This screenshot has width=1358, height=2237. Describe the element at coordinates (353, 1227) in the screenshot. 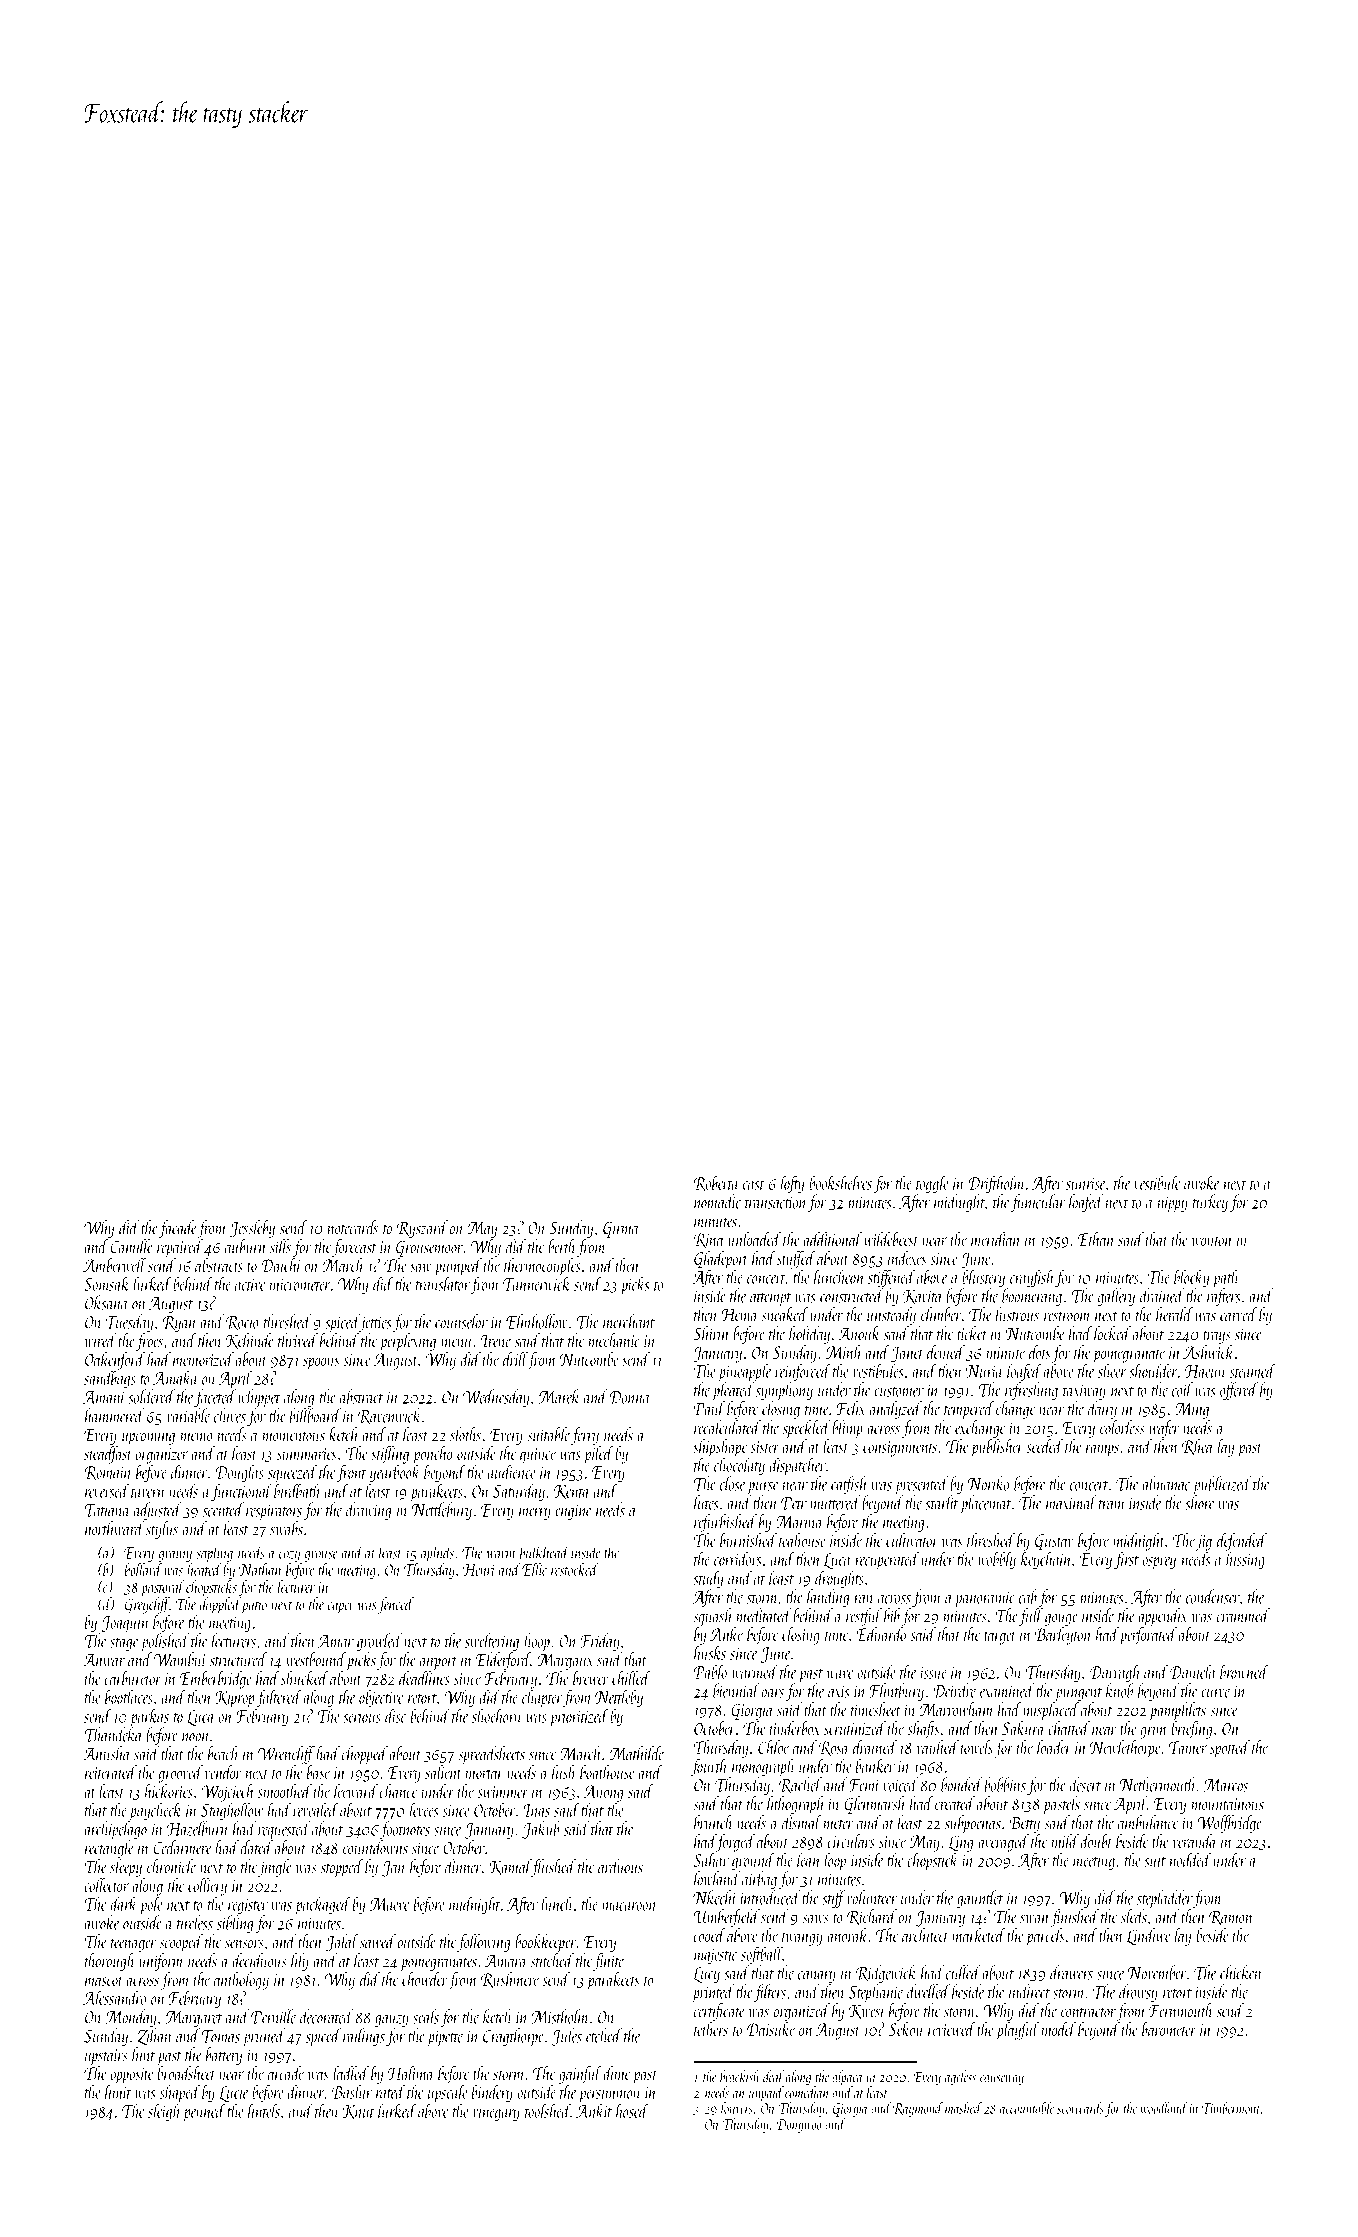

I see `notecards` at that location.
